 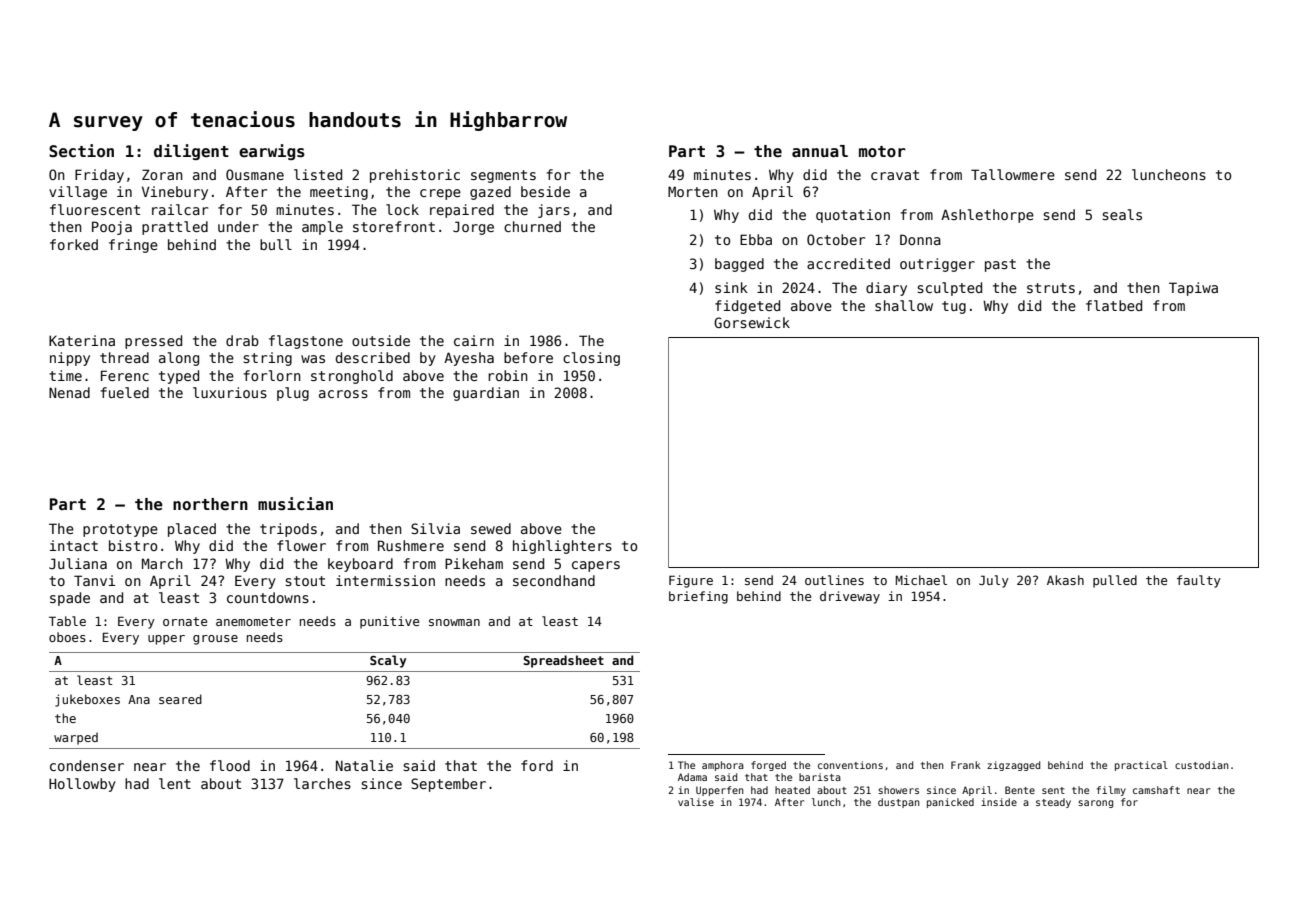 What do you see at coordinates (1065, 580) in the document?
I see `Akash` at bounding box center [1065, 580].
